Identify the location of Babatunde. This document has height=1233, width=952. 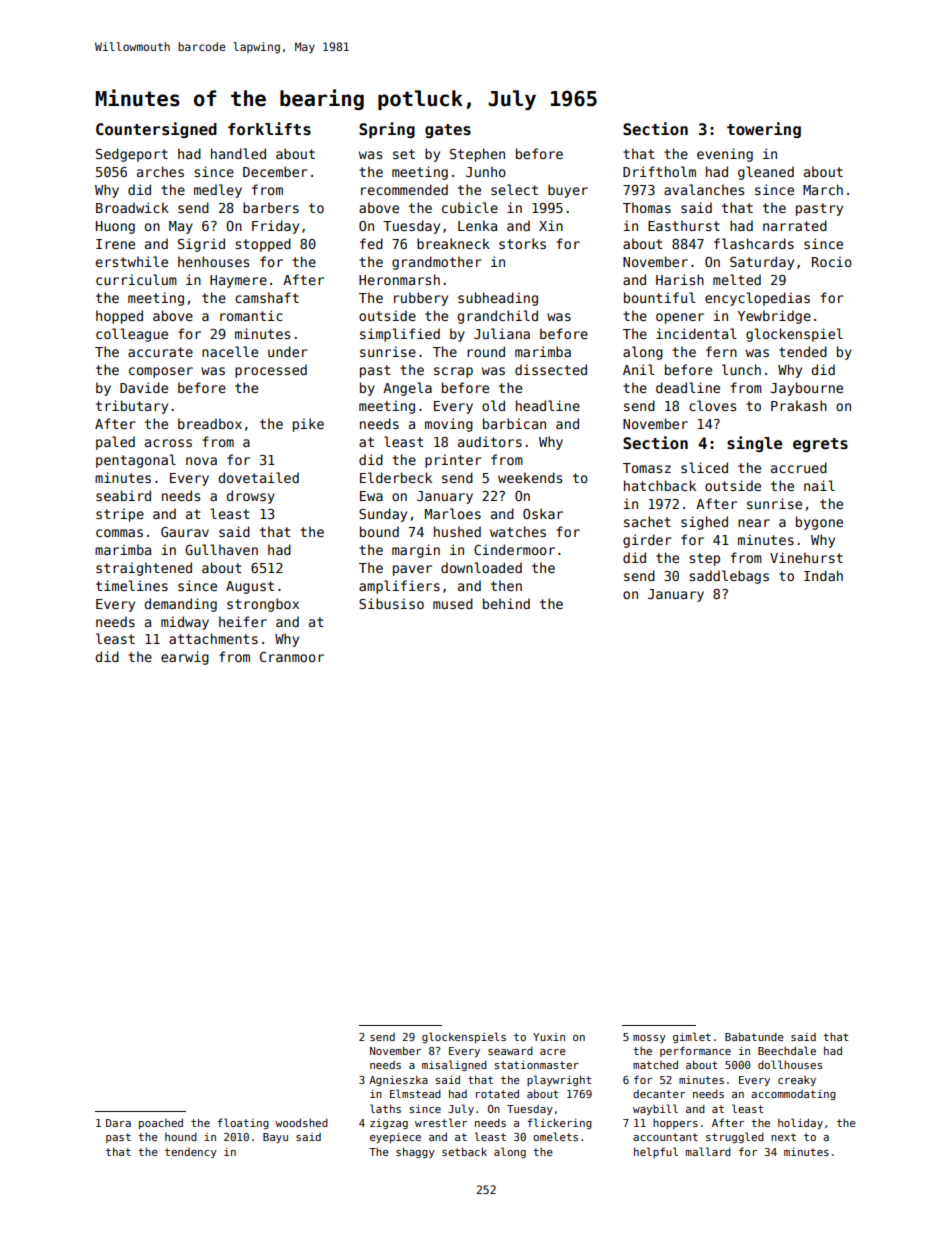
(754, 1036).
